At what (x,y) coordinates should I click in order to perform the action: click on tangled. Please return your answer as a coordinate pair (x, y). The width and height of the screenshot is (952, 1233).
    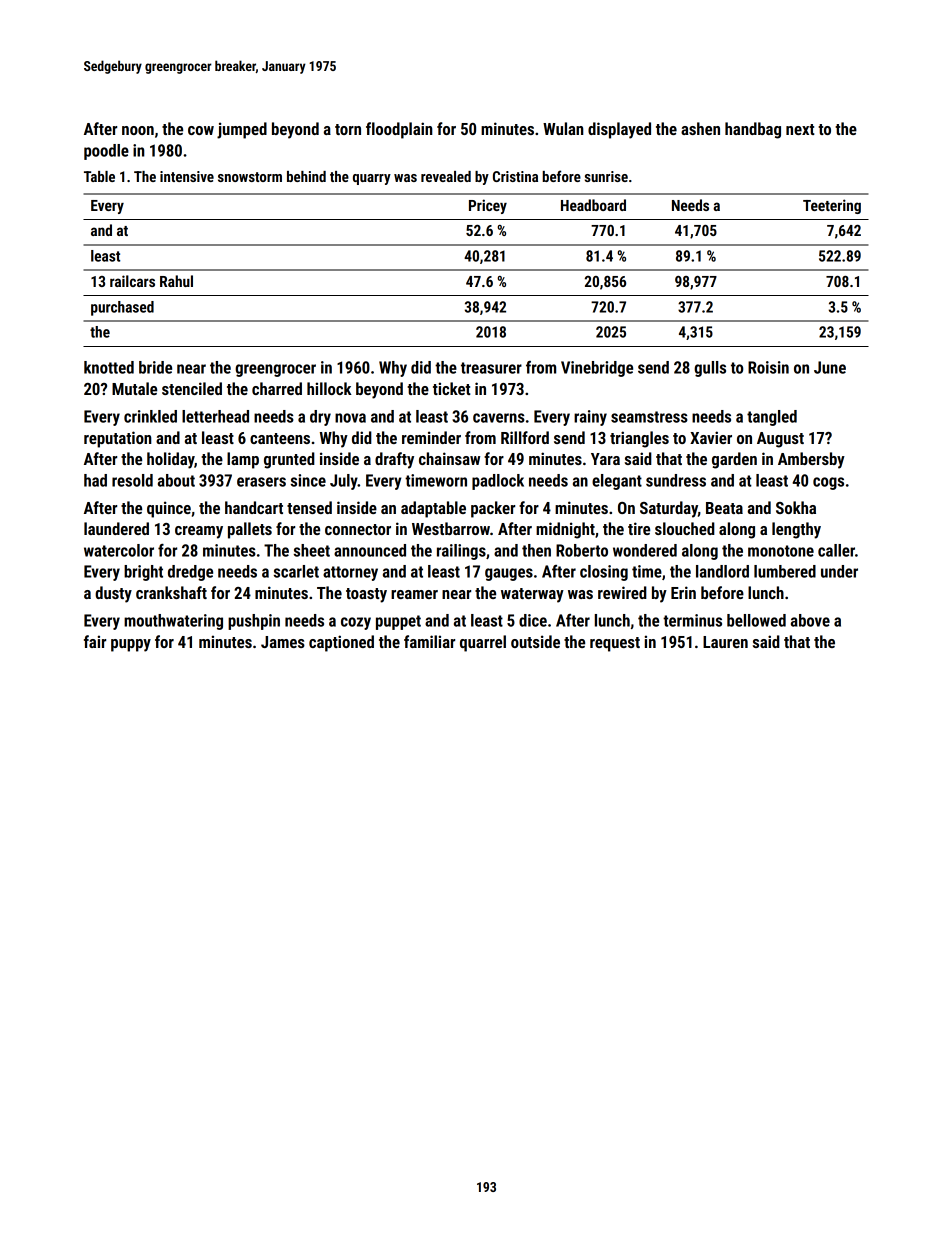
    Looking at the image, I should click on (772, 418).
